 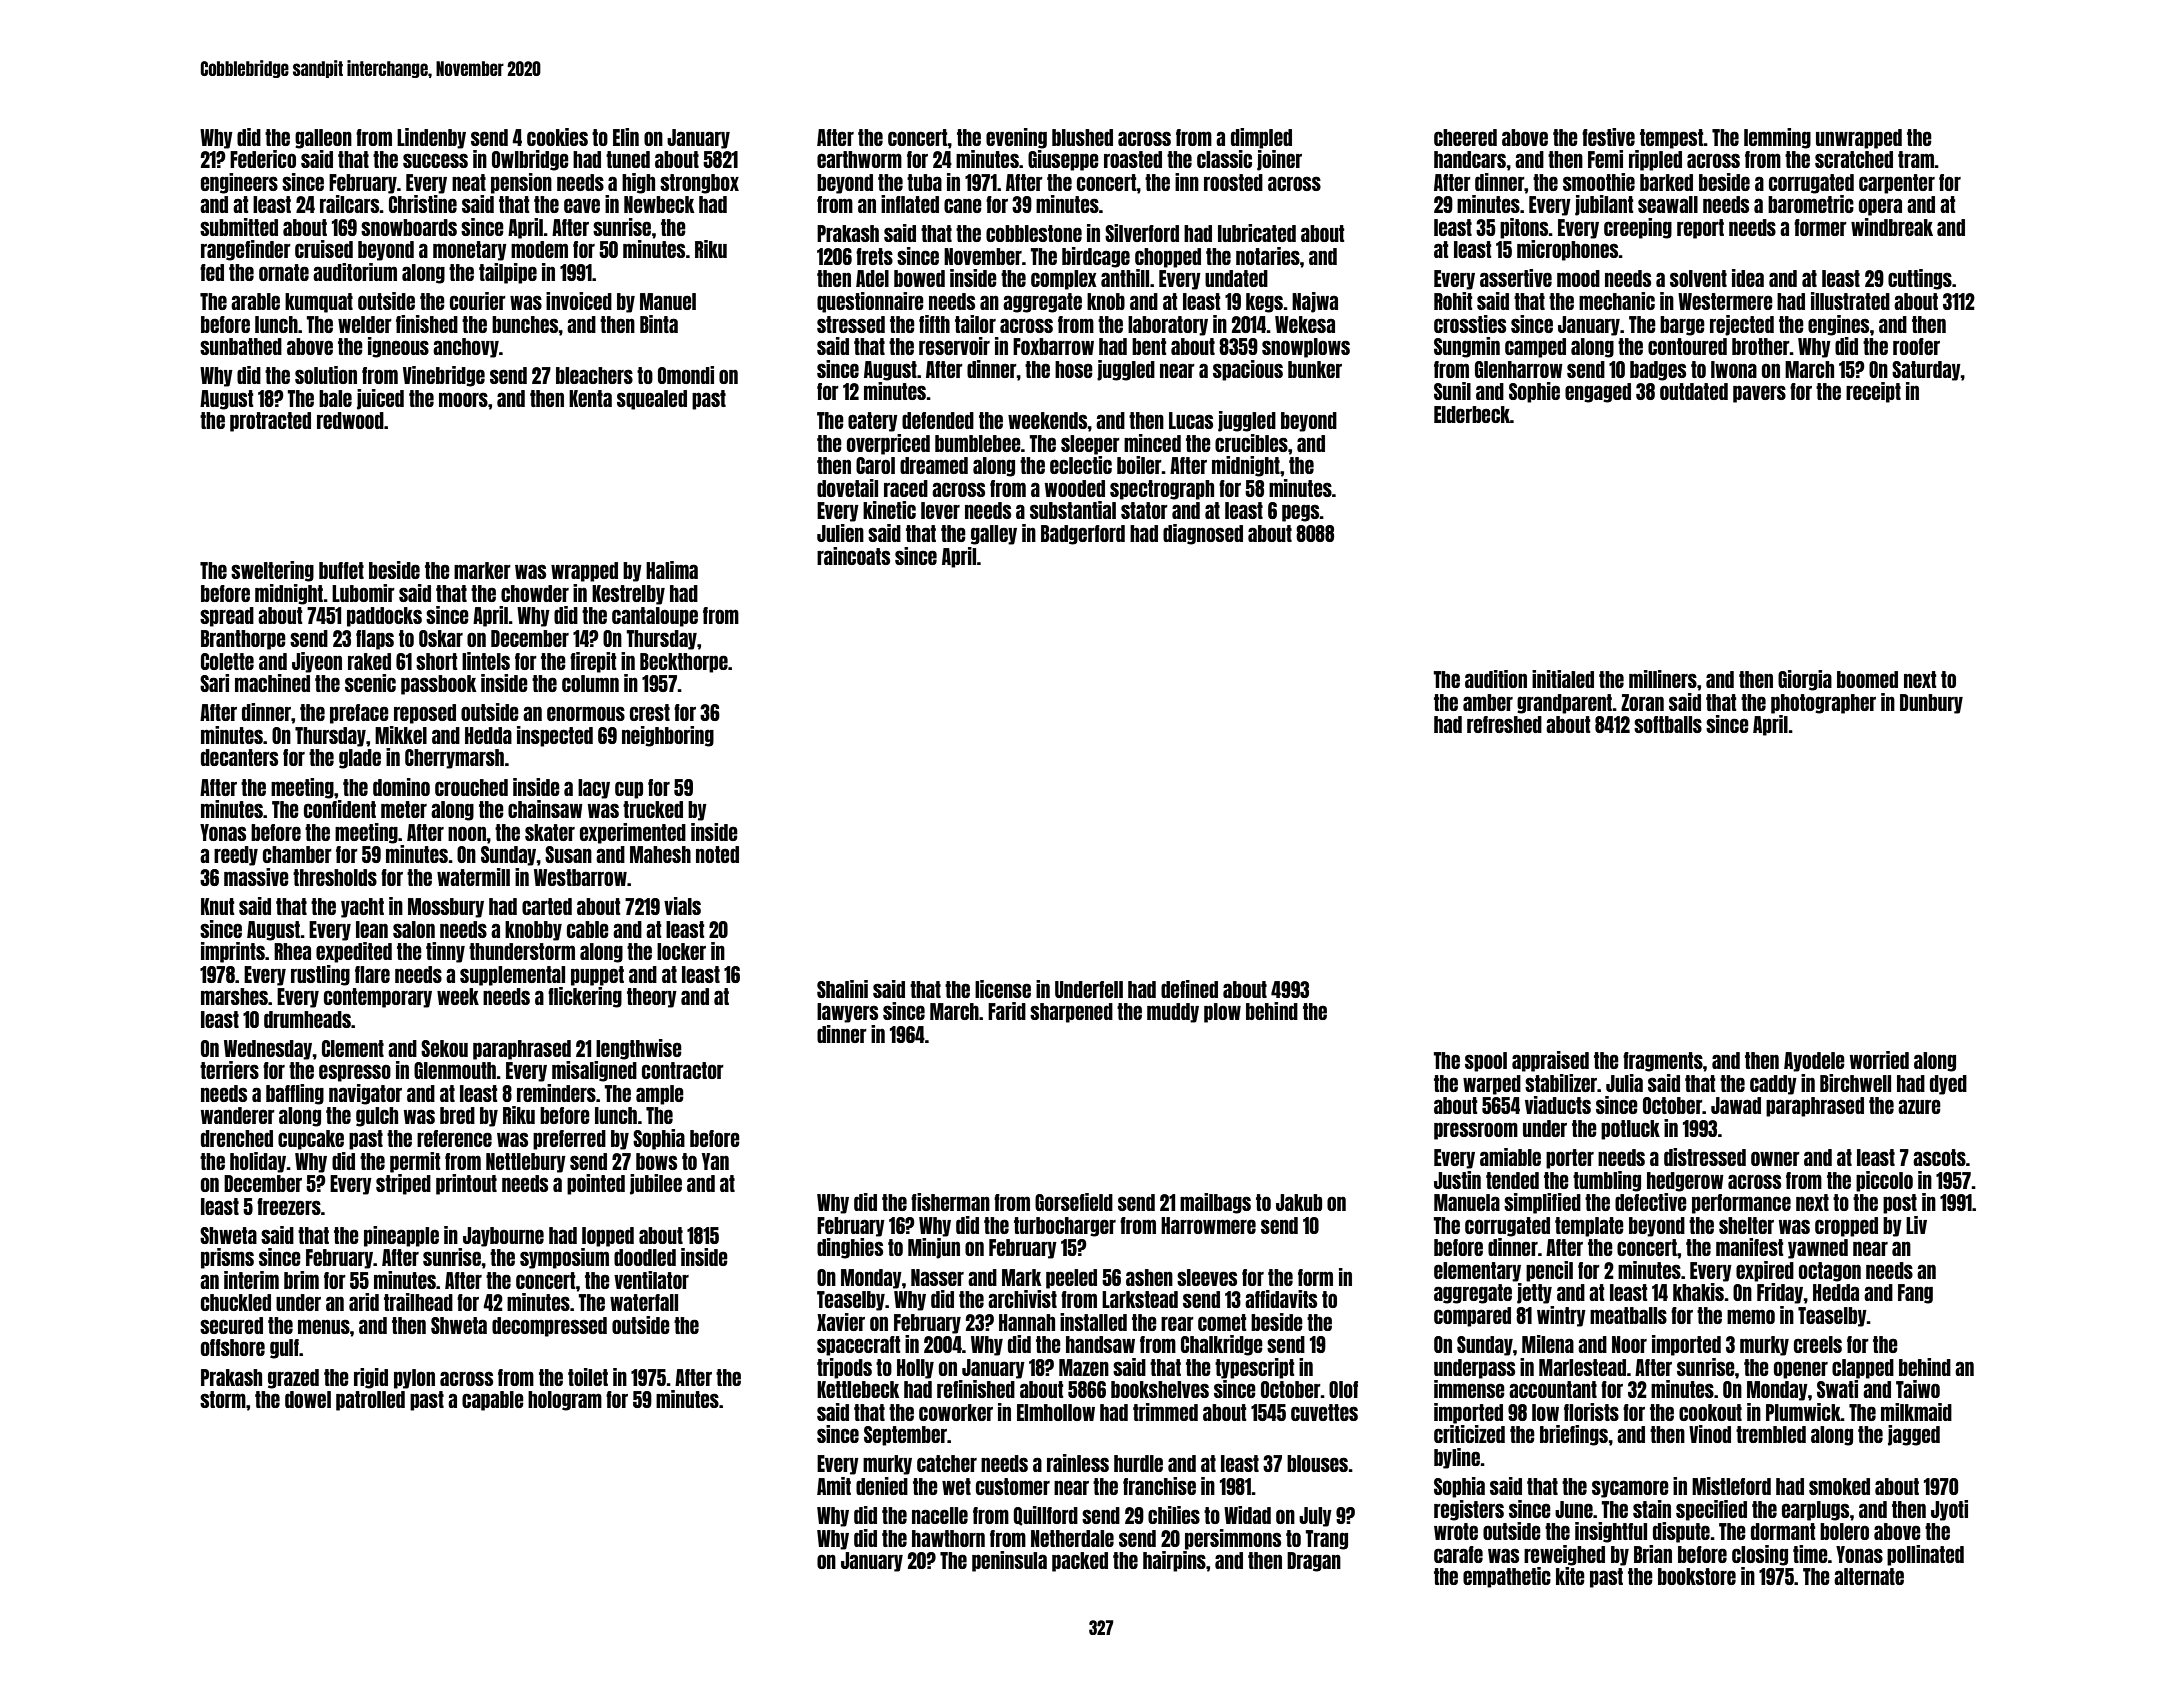 I want to click on blushed, so click(x=1082, y=137).
